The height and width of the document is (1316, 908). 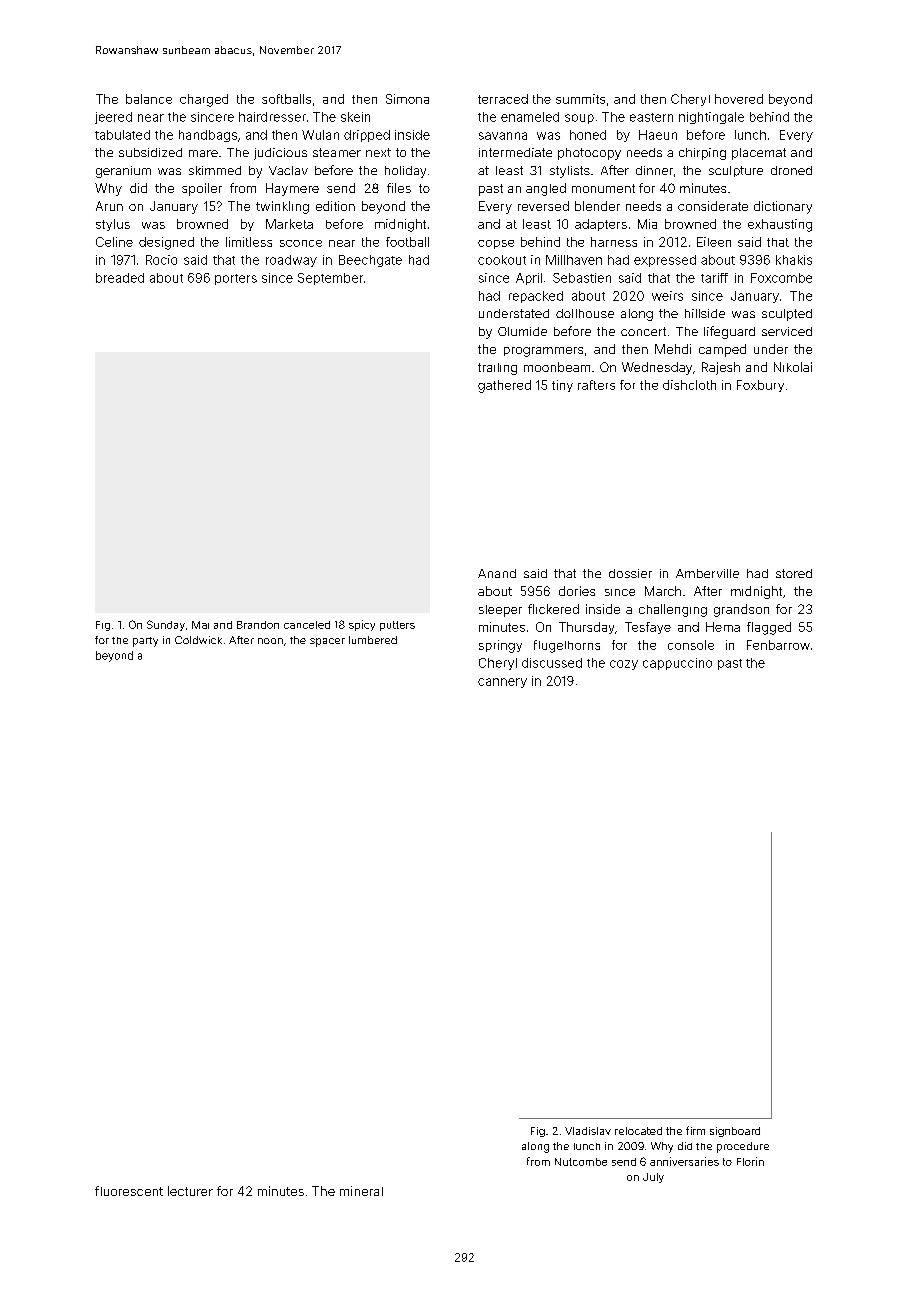 I want to click on console, so click(x=691, y=645).
